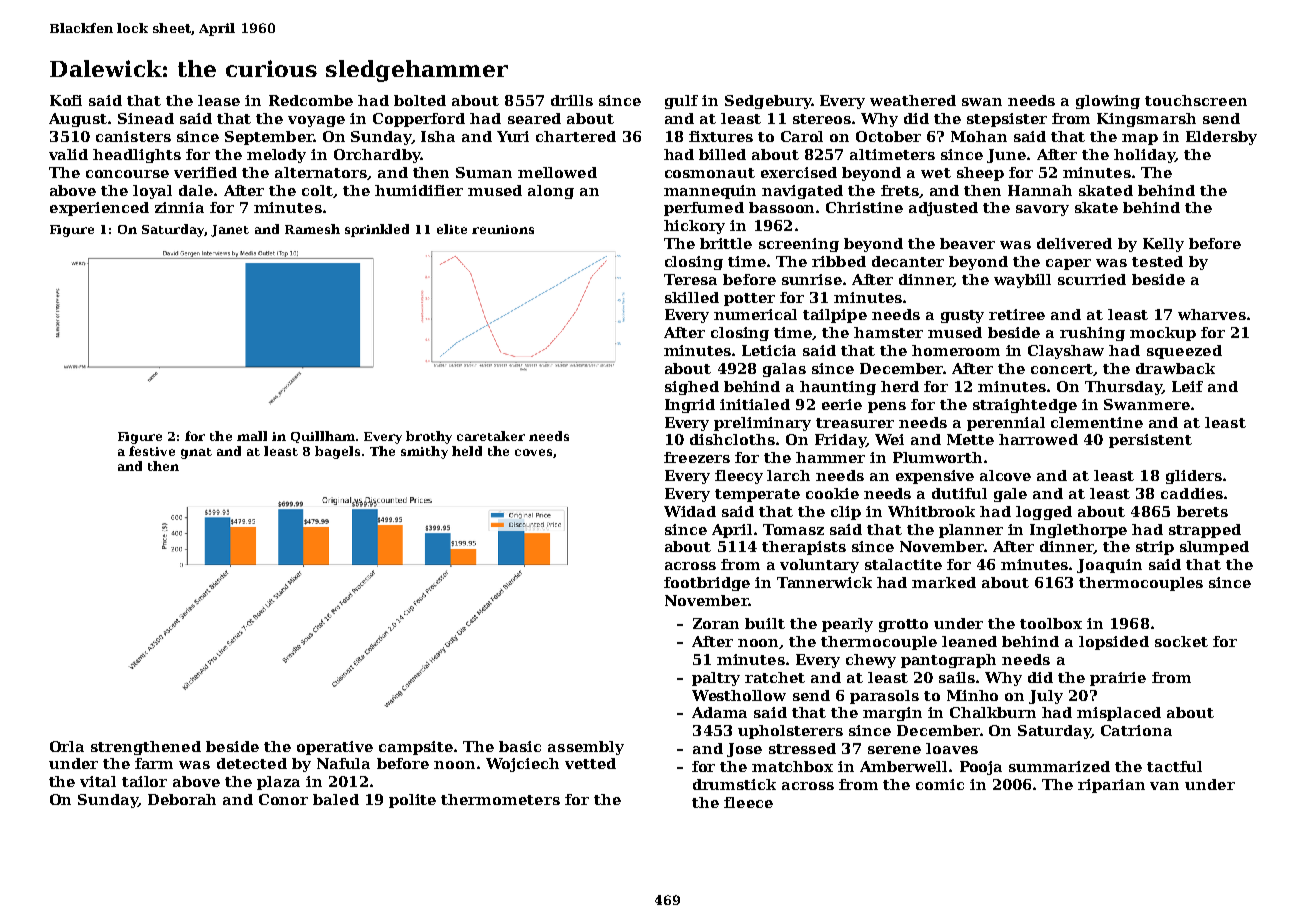  Describe the element at coordinates (252, 436) in the screenshot. I see `mall` at that location.
